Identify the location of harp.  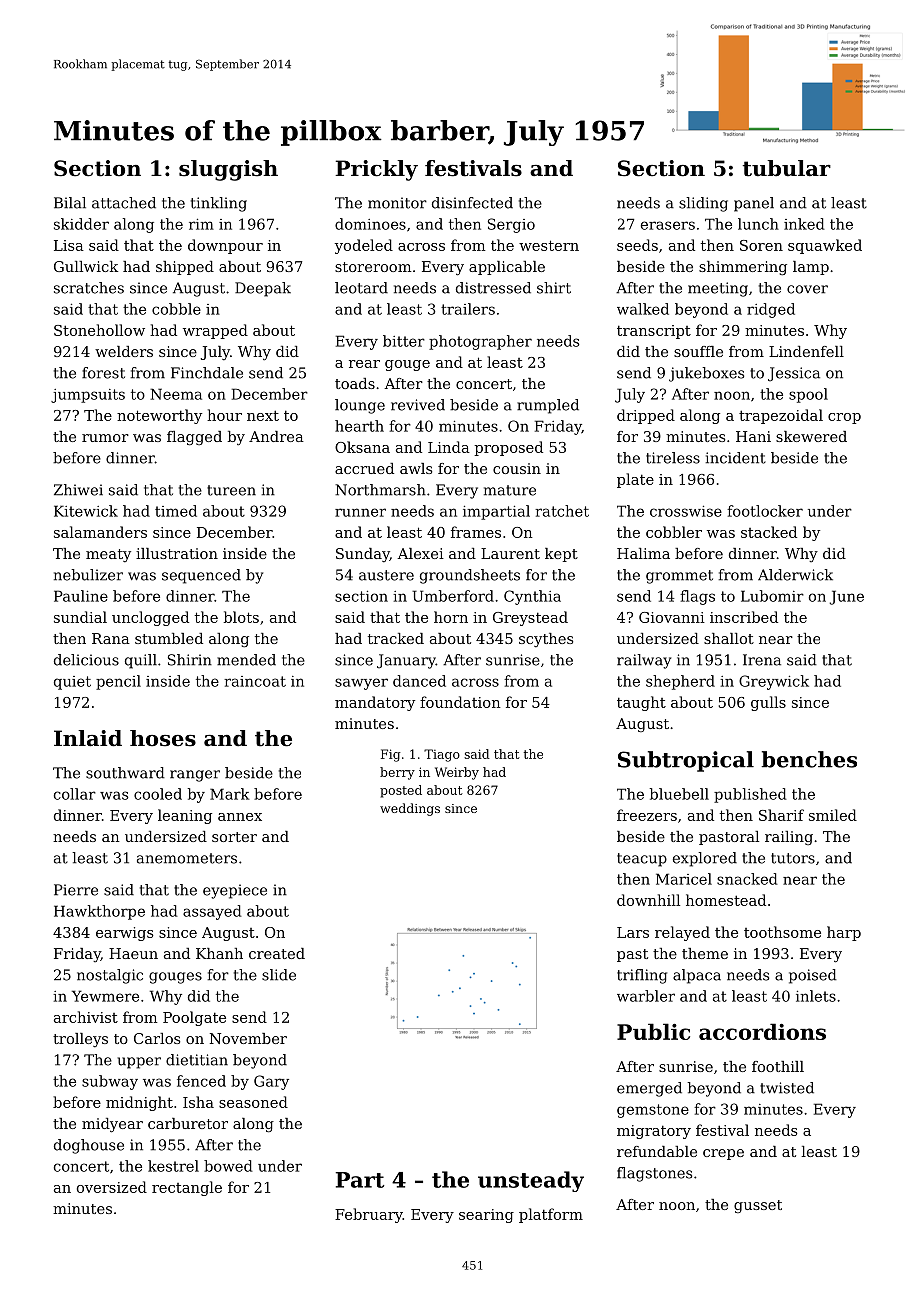
(844, 933).
